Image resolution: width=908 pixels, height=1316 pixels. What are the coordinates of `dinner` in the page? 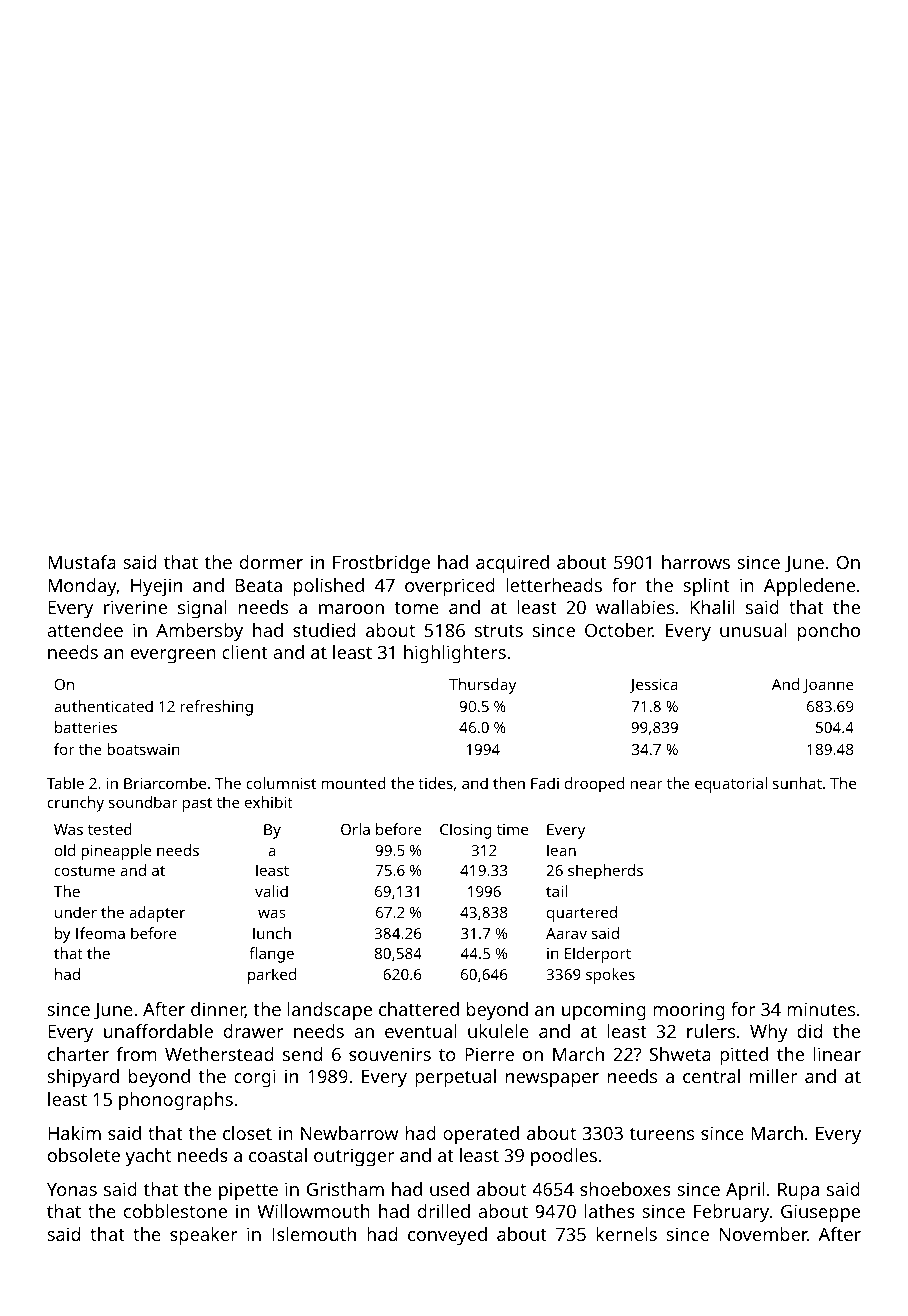 It's located at (218, 1010).
